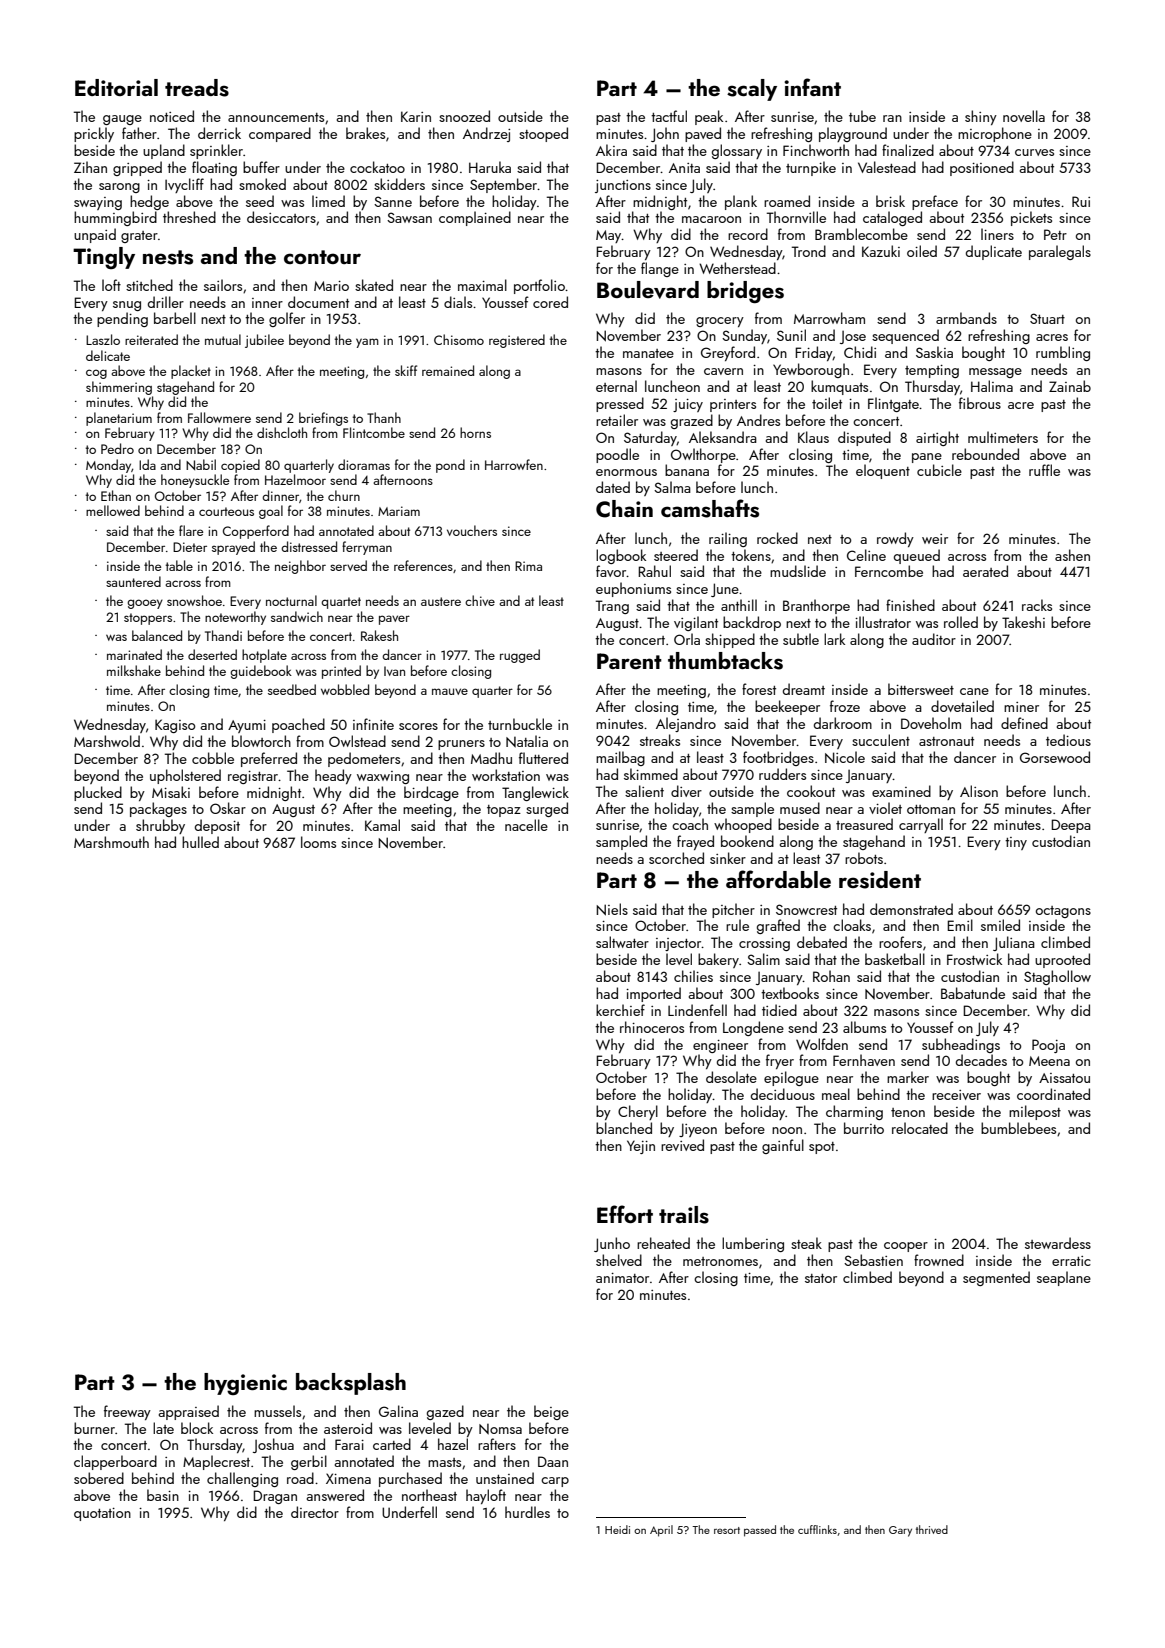 The height and width of the image is (1648, 1165). I want to click on Gary, so click(900, 1531).
